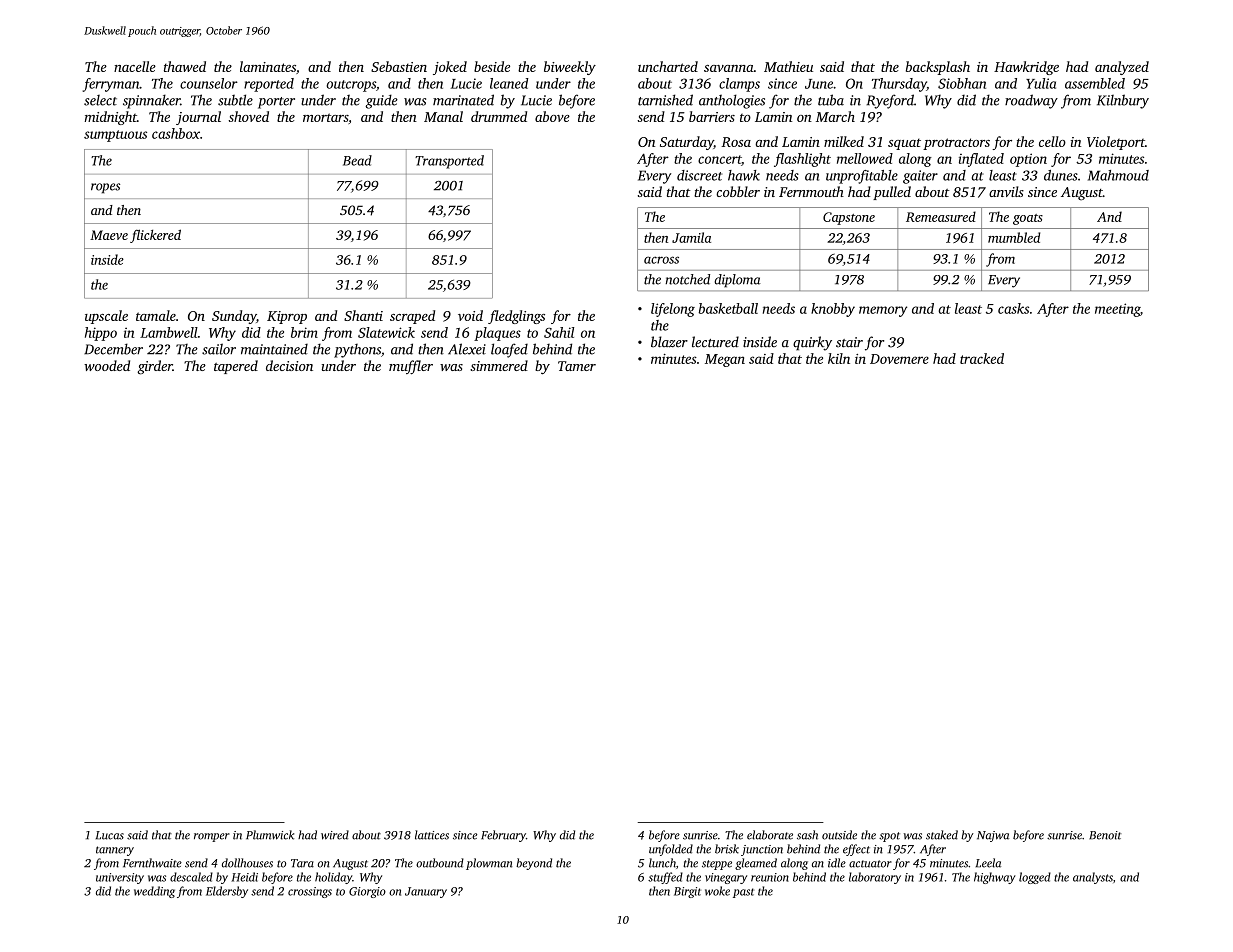  Describe the element at coordinates (219, 349) in the image. I see `sailor` at that location.
